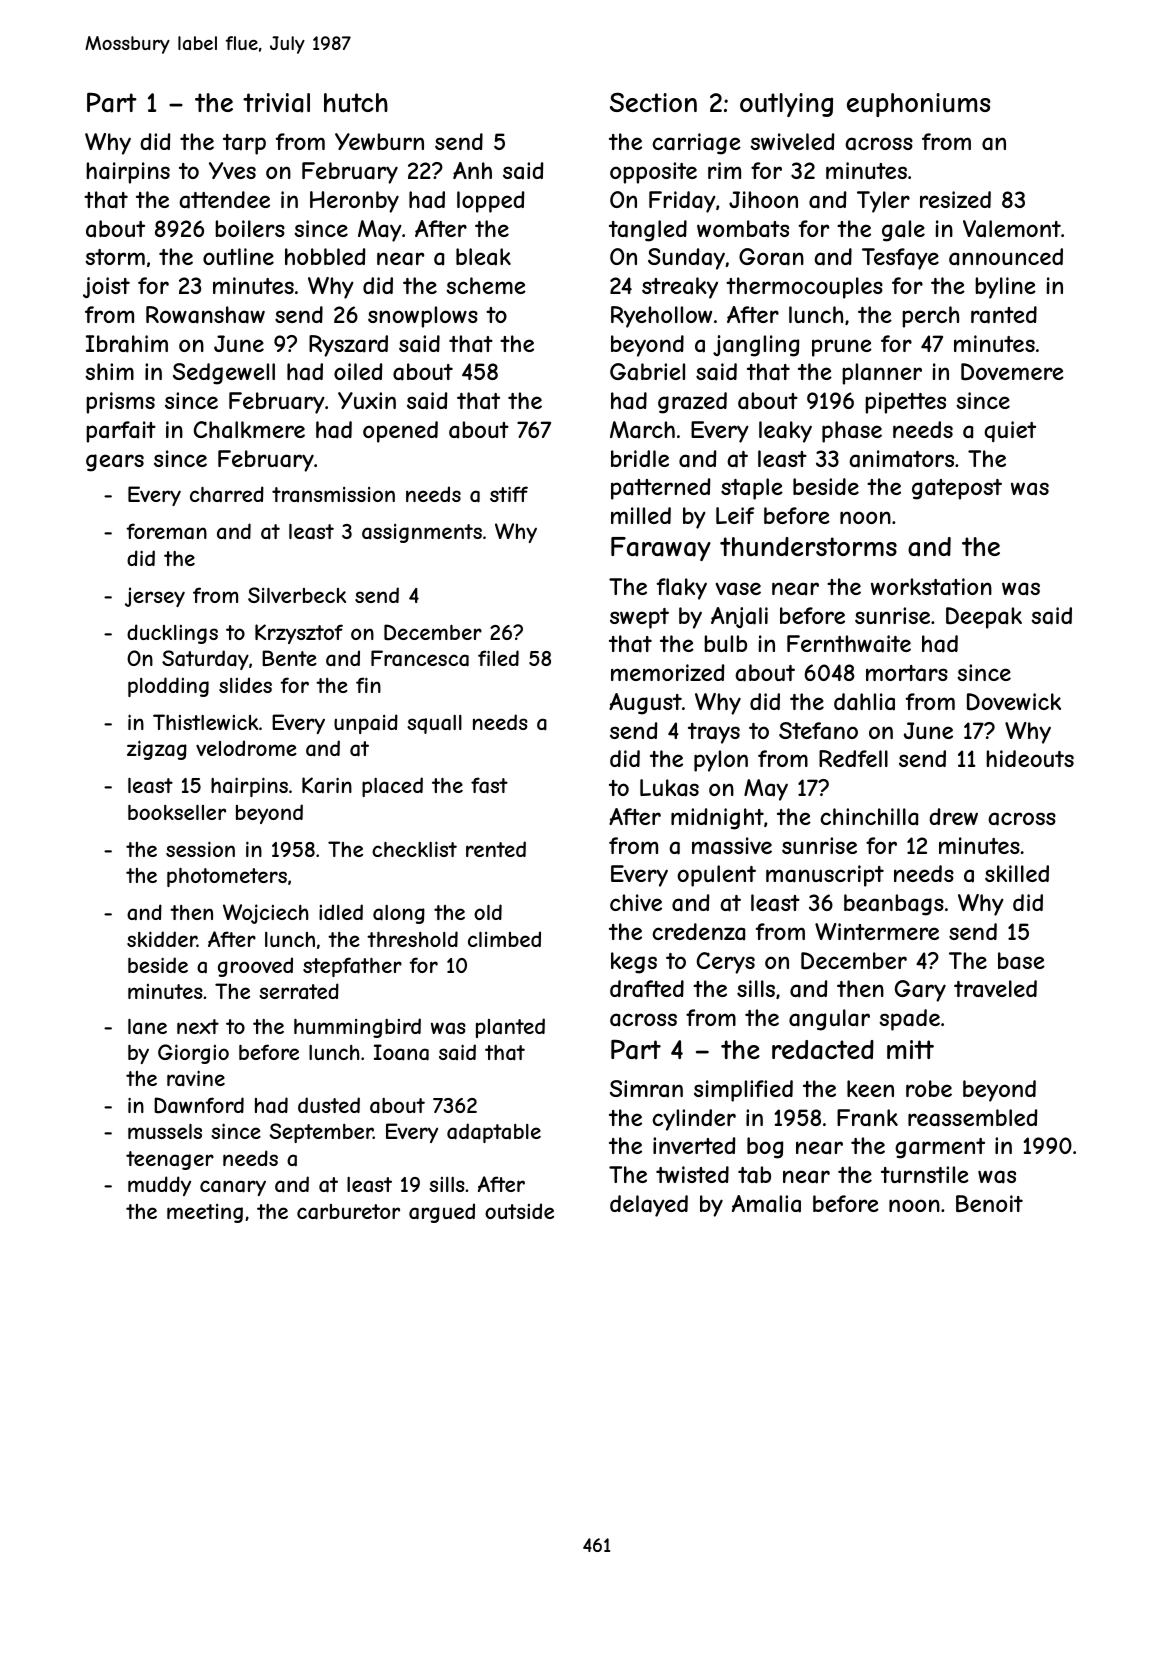  Describe the element at coordinates (483, 257) in the document. I see `bleak` at that location.
